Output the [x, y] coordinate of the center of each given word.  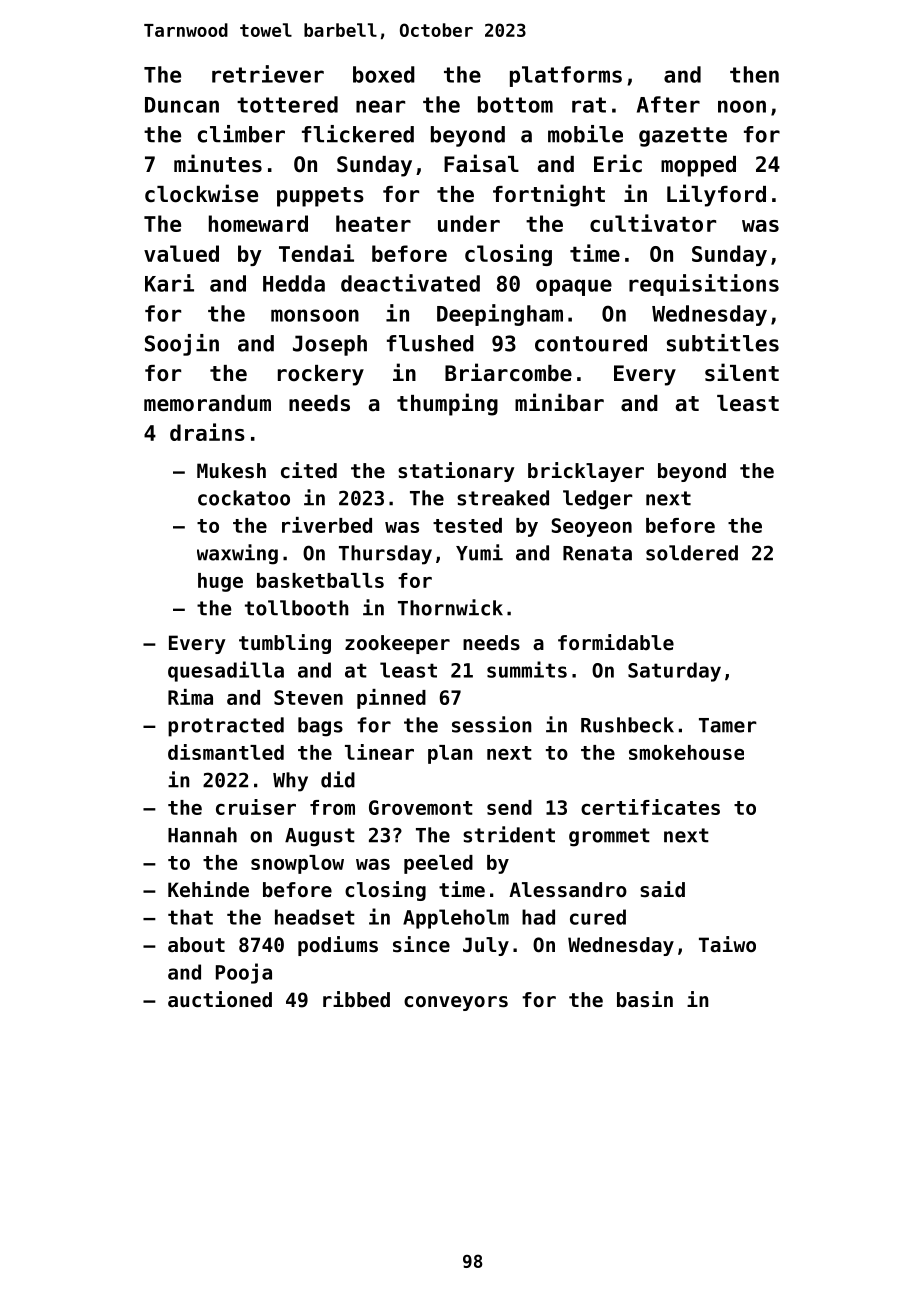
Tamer [728, 725]
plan [450, 754]
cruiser [256, 807]
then [754, 74]
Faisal [481, 163]
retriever [268, 74]
